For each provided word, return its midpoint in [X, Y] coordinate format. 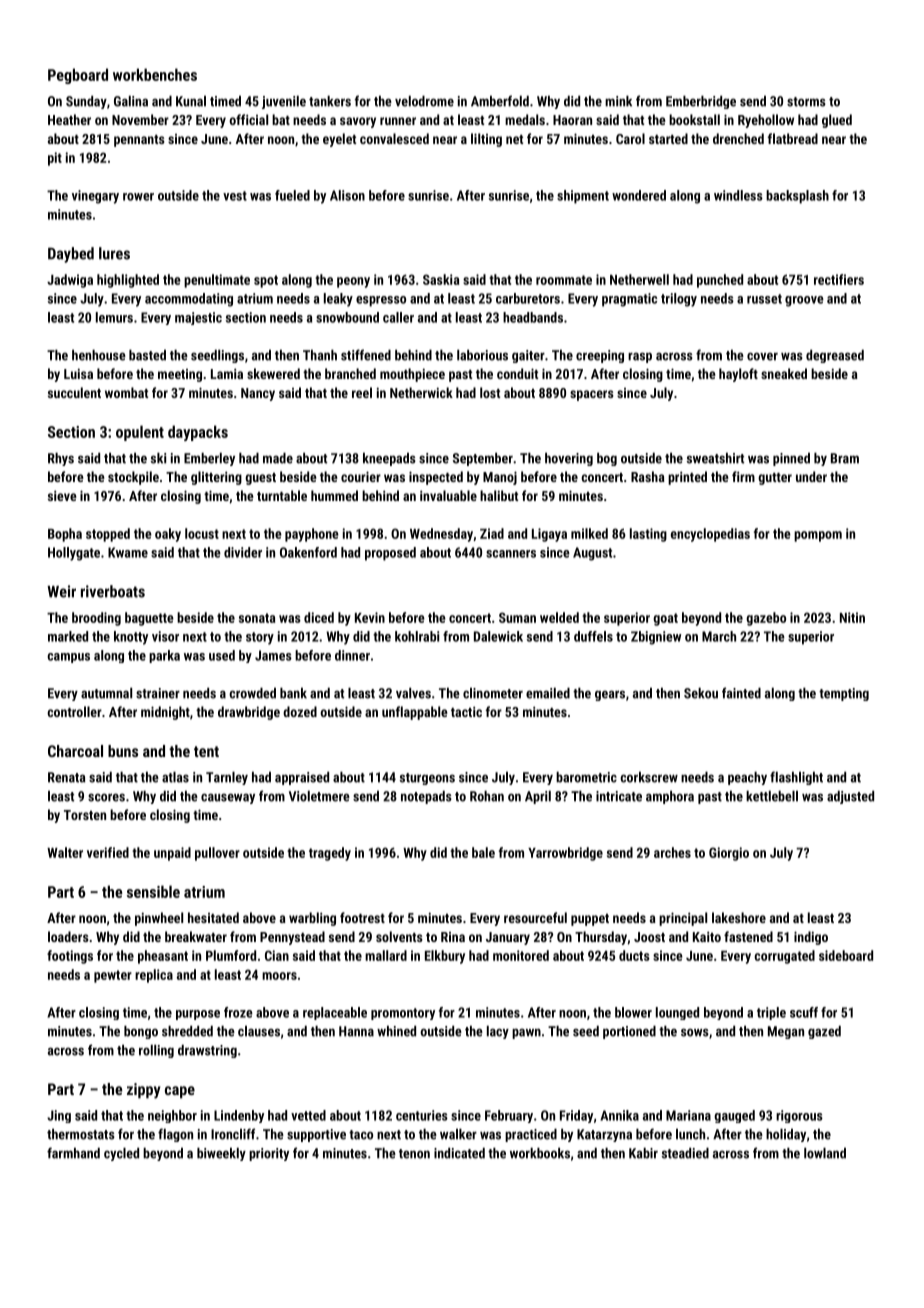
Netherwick [421, 392]
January [508, 938]
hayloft [738, 375]
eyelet [339, 140]
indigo [811, 938]
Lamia [227, 373]
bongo [141, 1032]
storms [806, 102]
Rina [453, 937]
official [248, 119]
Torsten [85, 815]
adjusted [850, 797]
